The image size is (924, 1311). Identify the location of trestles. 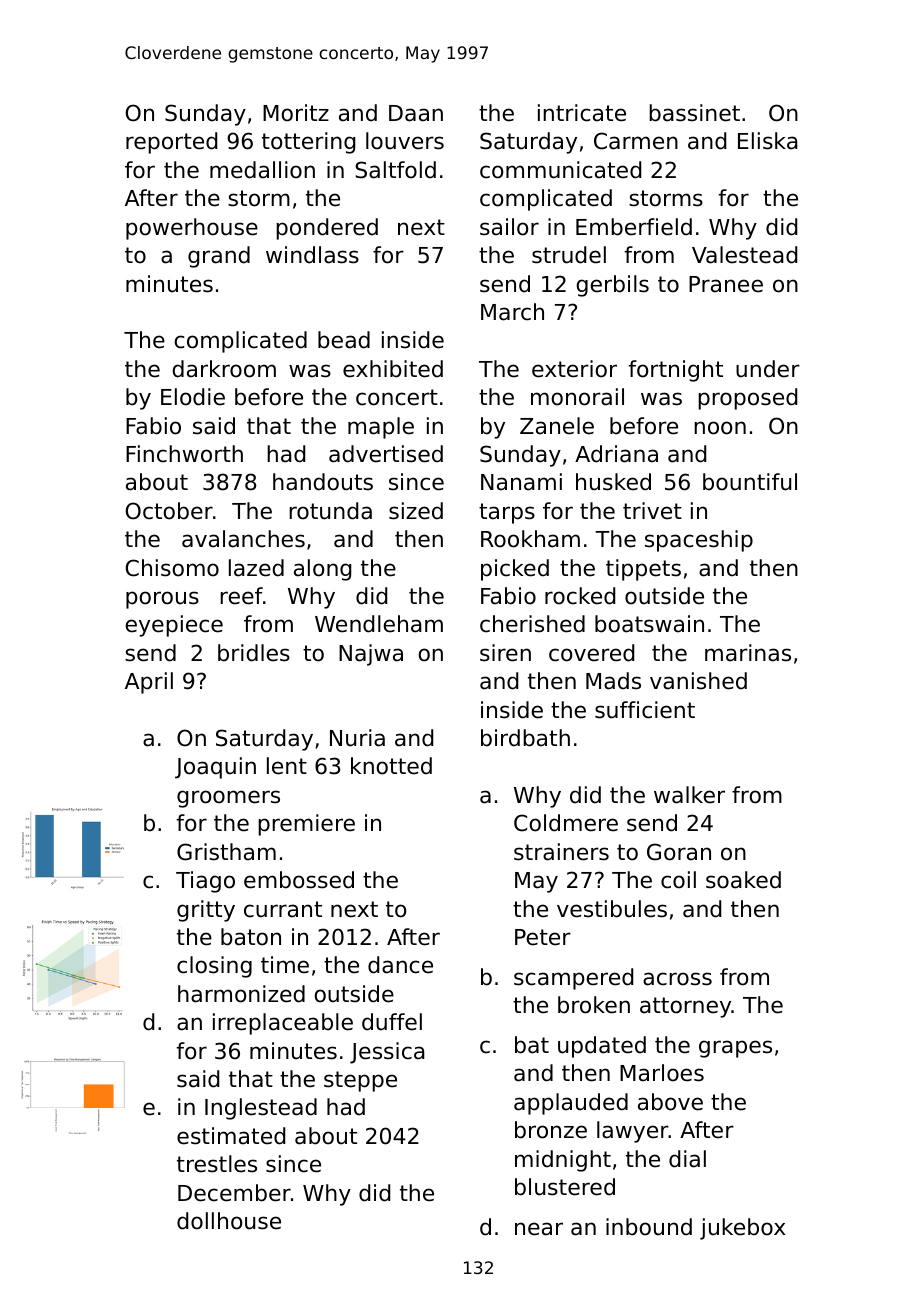
(217, 1164).
